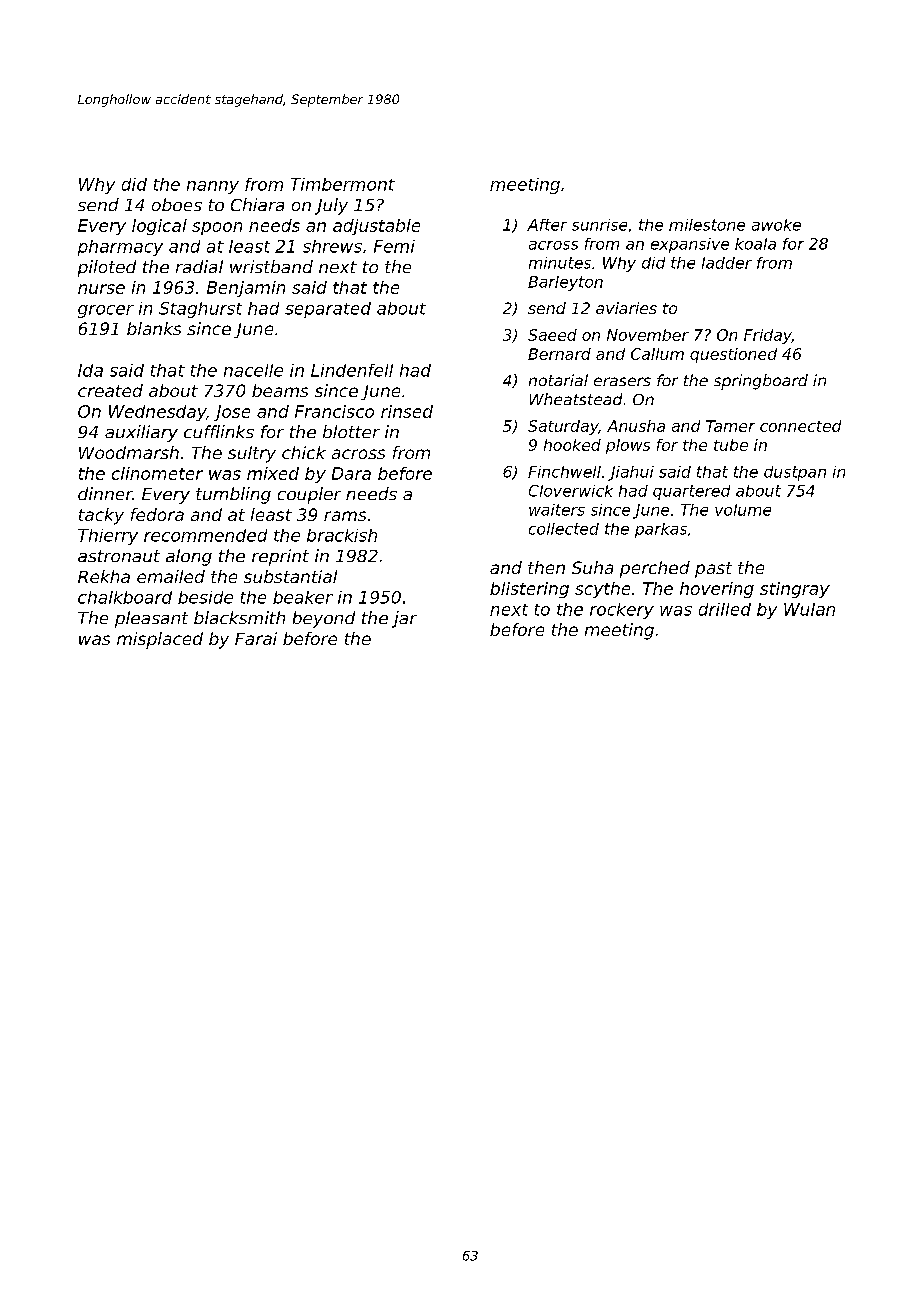 The height and width of the page is (1311, 924). Describe the element at coordinates (328, 310) in the page. I see `separated` at that location.
